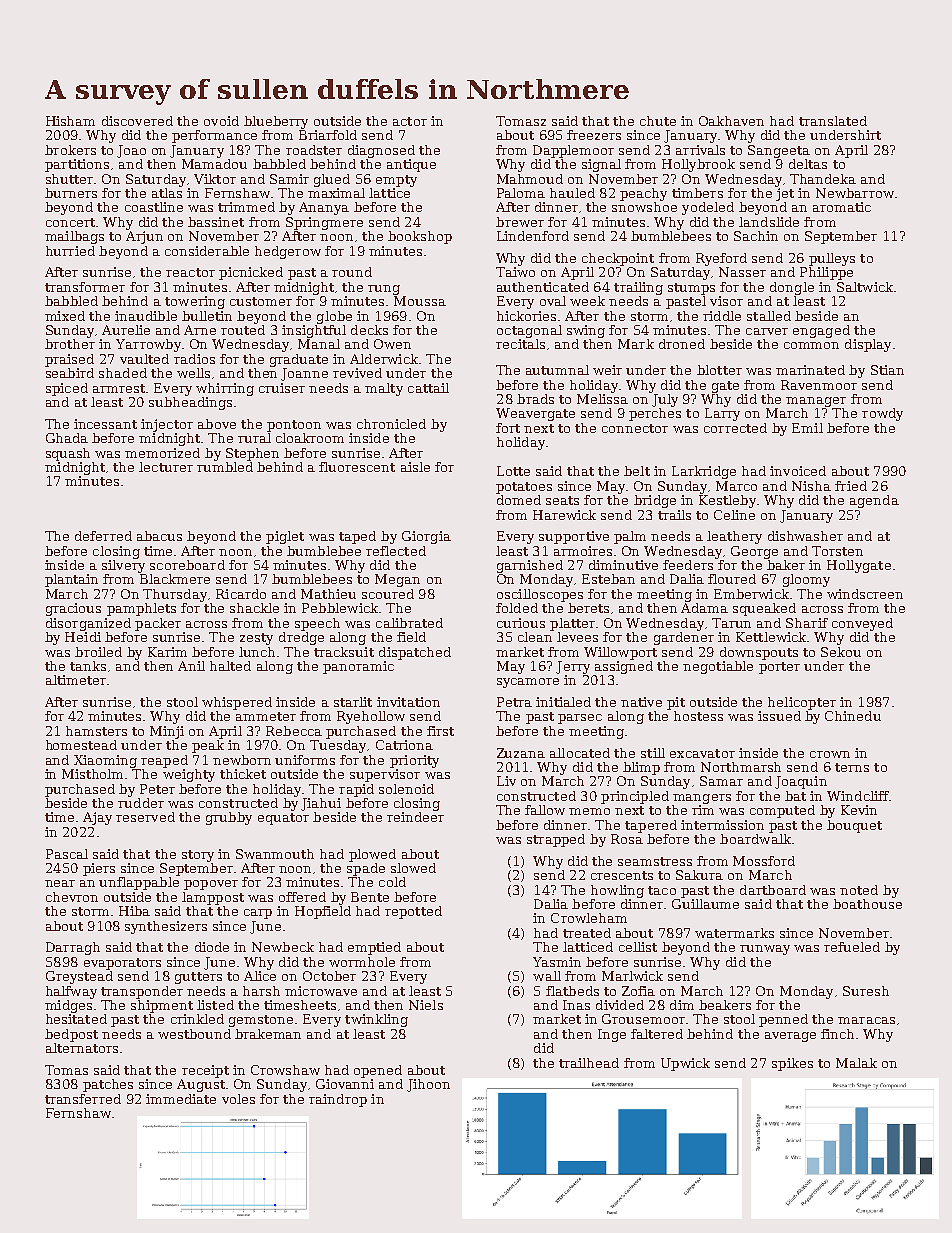  I want to click on translated, so click(833, 121).
